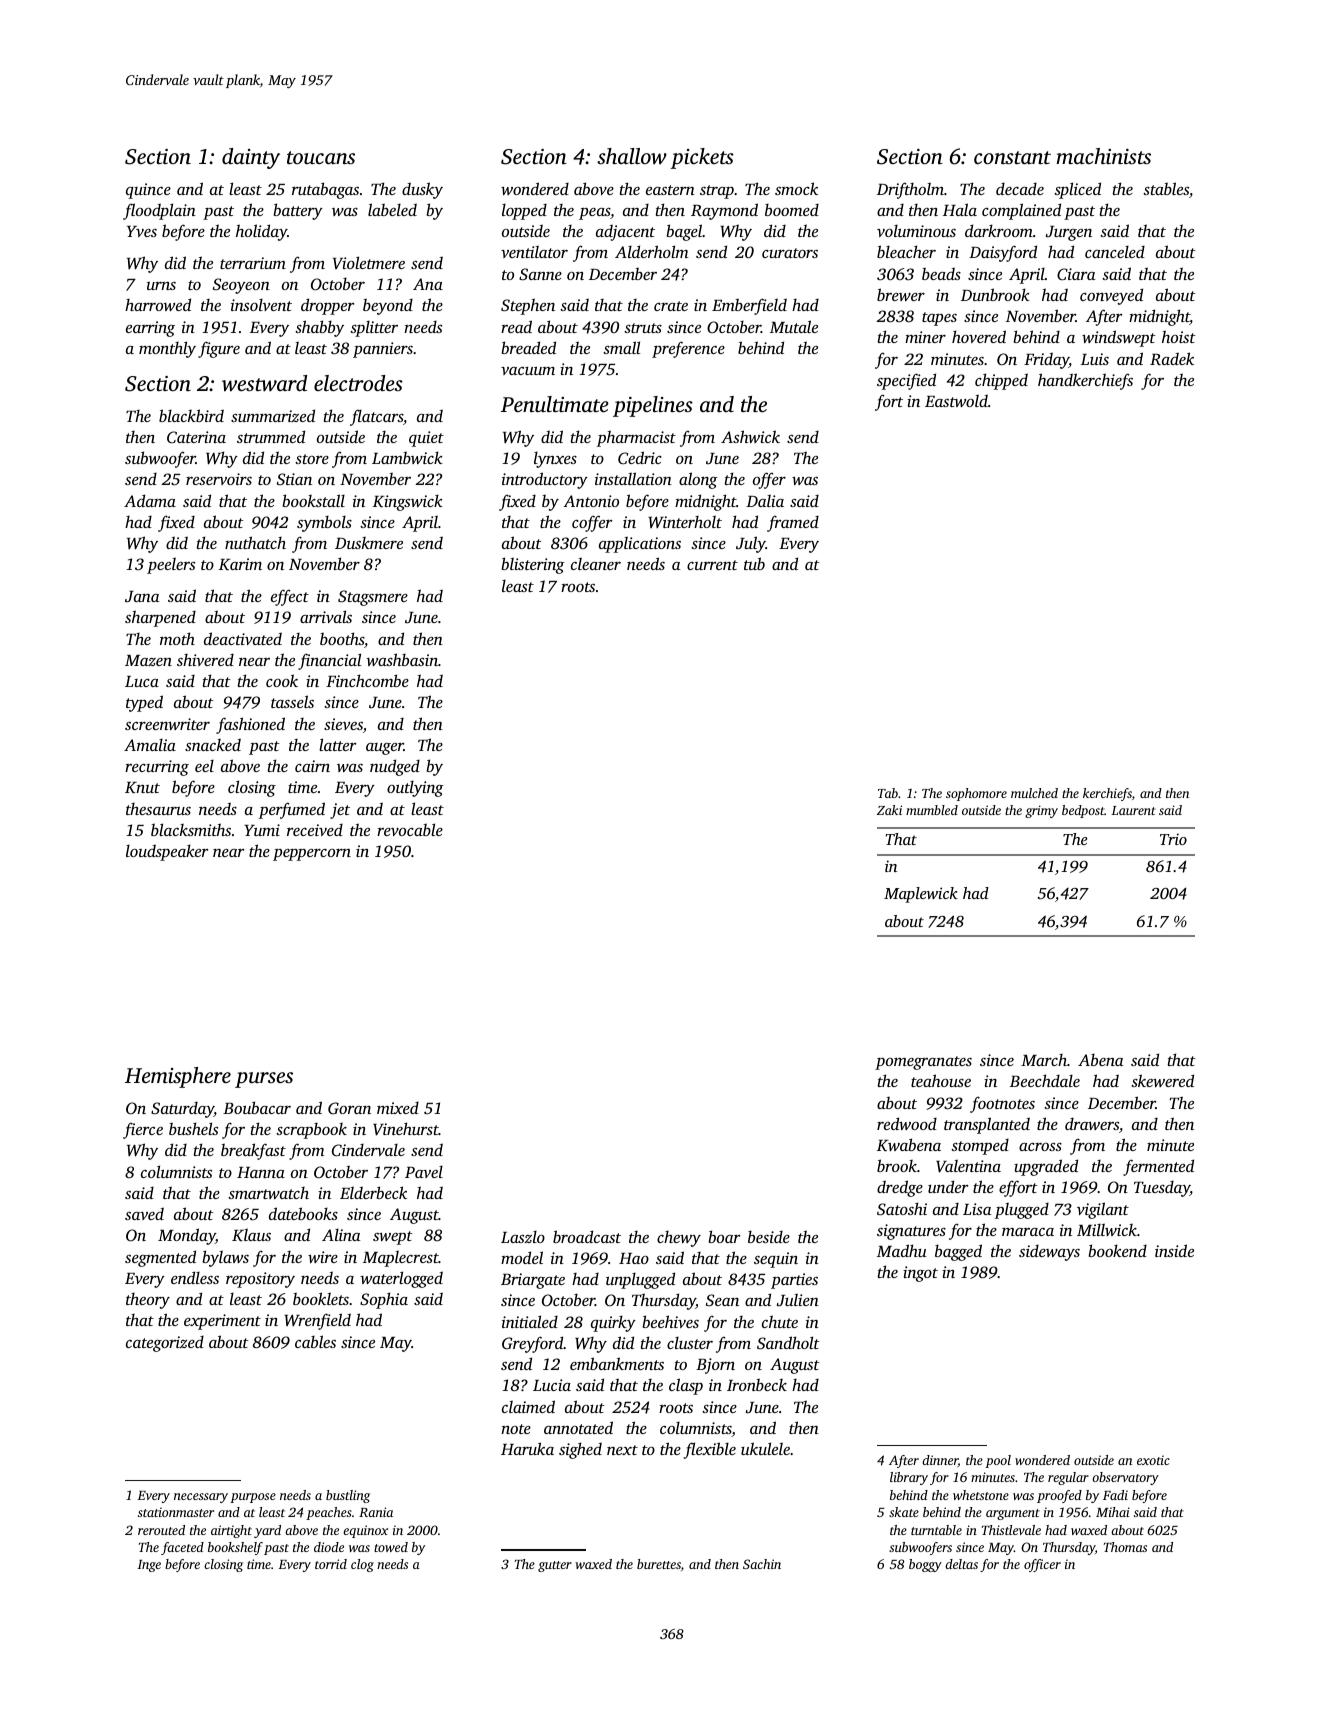 Image resolution: width=1320 pixels, height=1709 pixels. What do you see at coordinates (312, 855) in the document?
I see `peppercorn` at bounding box center [312, 855].
